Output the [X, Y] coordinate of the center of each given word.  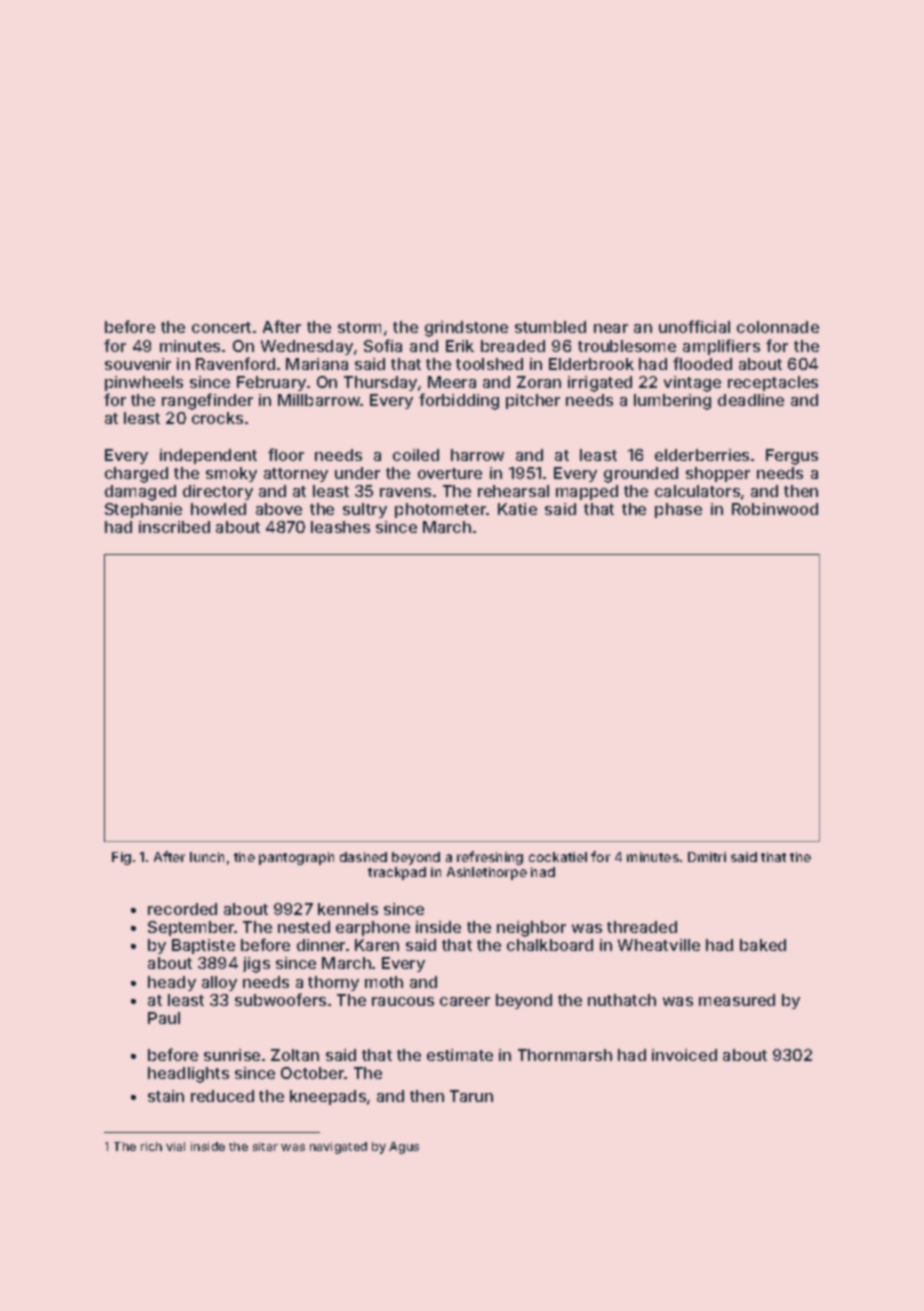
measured [737, 1000]
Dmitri [707, 857]
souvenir [138, 364]
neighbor [531, 929]
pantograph [296, 858]
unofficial [694, 326]
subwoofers [280, 999]
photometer [440, 510]
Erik [460, 346]
